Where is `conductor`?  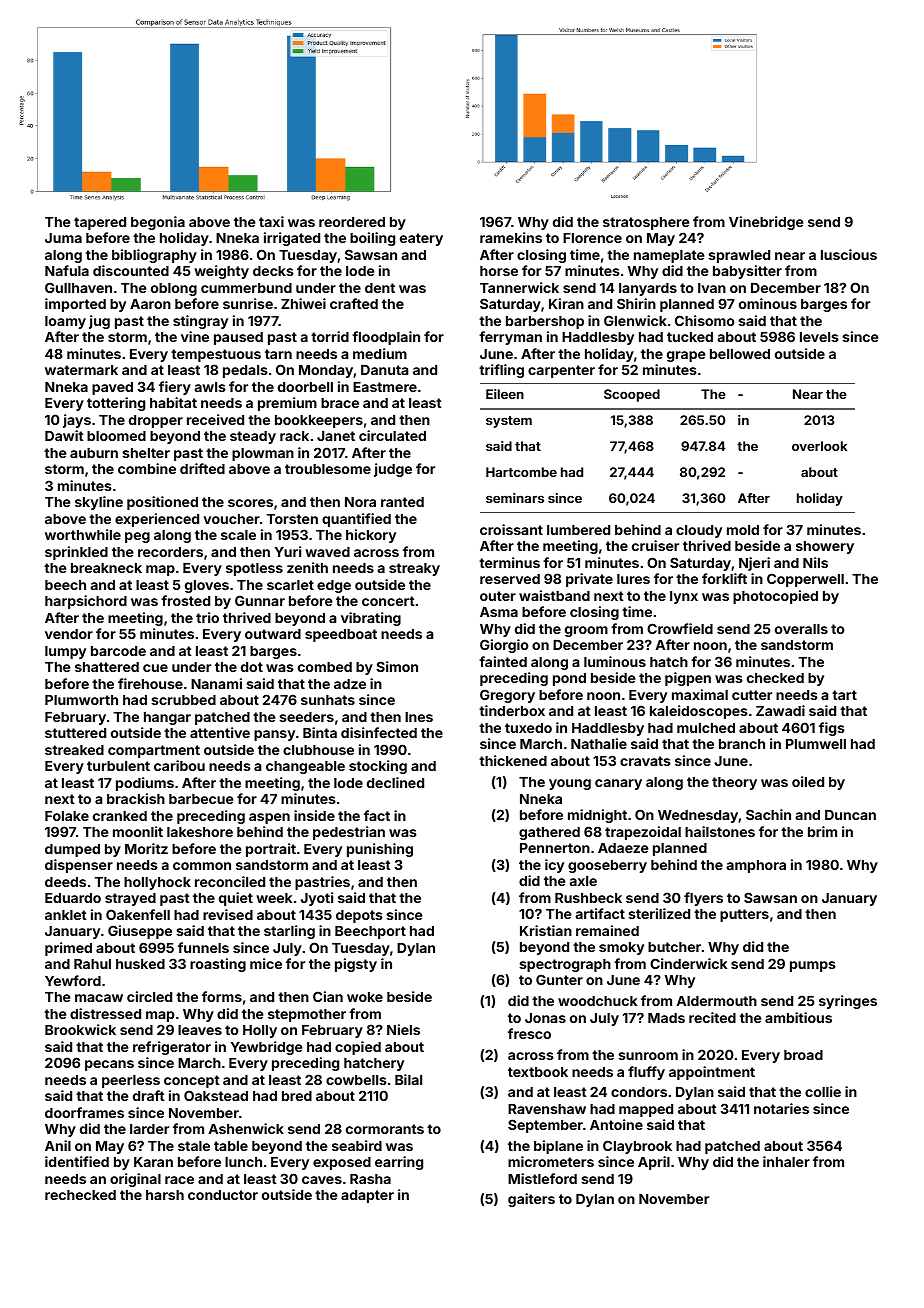 conductor is located at coordinates (223, 1195).
